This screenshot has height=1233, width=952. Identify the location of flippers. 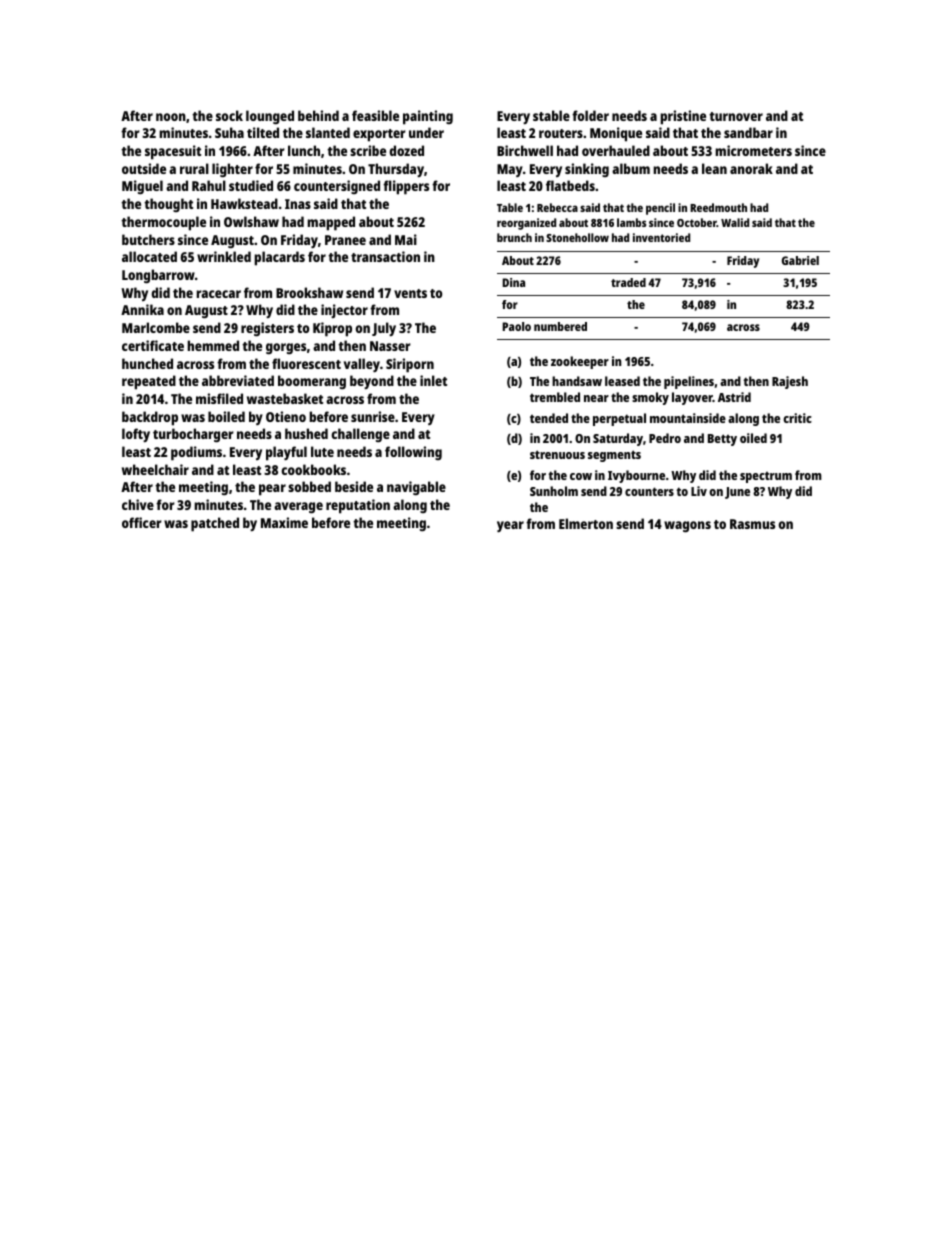
(406, 187).
